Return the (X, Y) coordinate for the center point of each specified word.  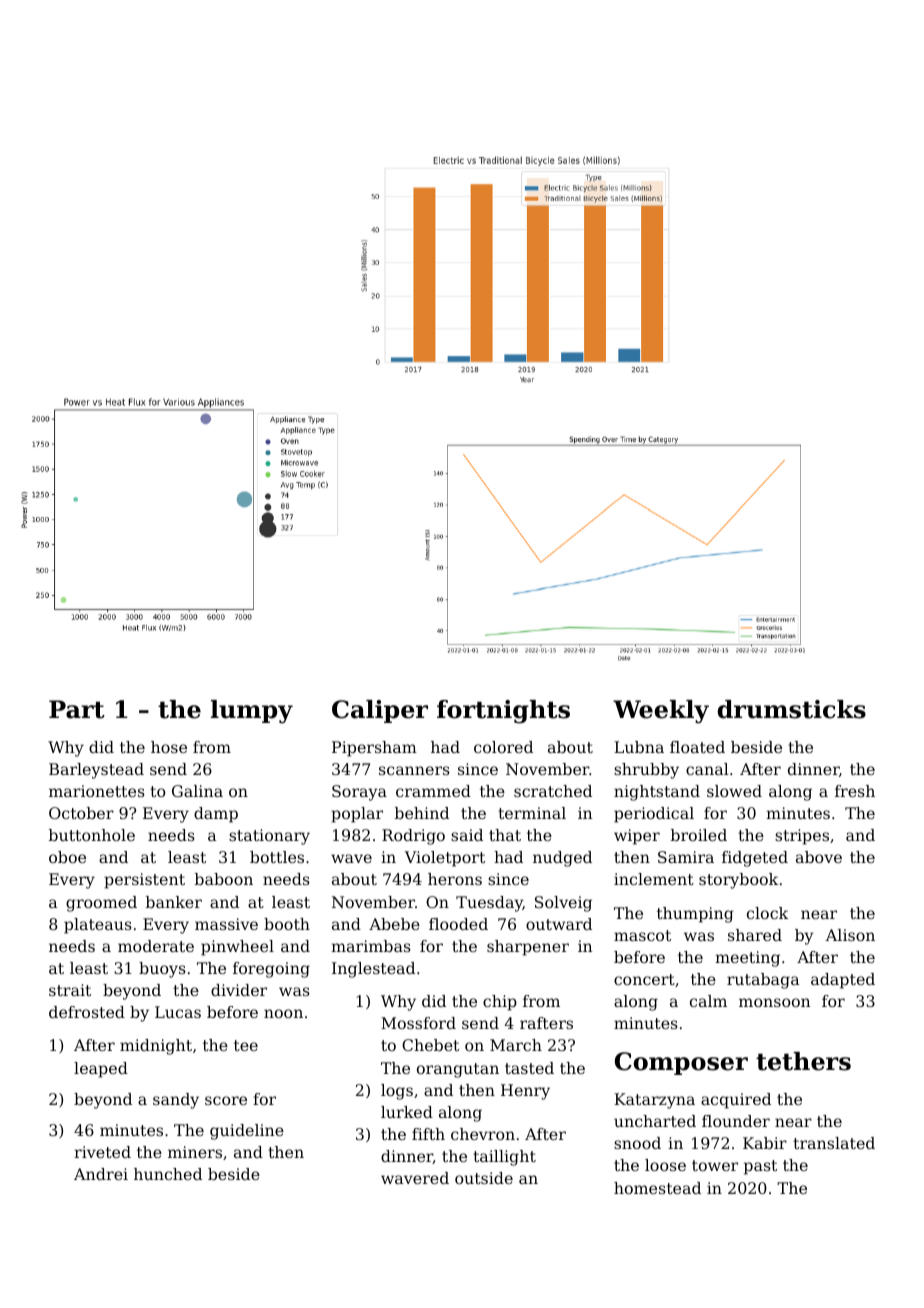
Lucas (178, 1012)
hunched (168, 1174)
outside (484, 1178)
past (760, 1167)
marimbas (371, 946)
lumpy (252, 712)
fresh (855, 791)
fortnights (503, 712)
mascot (642, 935)
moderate (156, 946)
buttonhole (92, 835)
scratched (553, 791)
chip (500, 1003)
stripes (802, 837)
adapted (843, 981)
